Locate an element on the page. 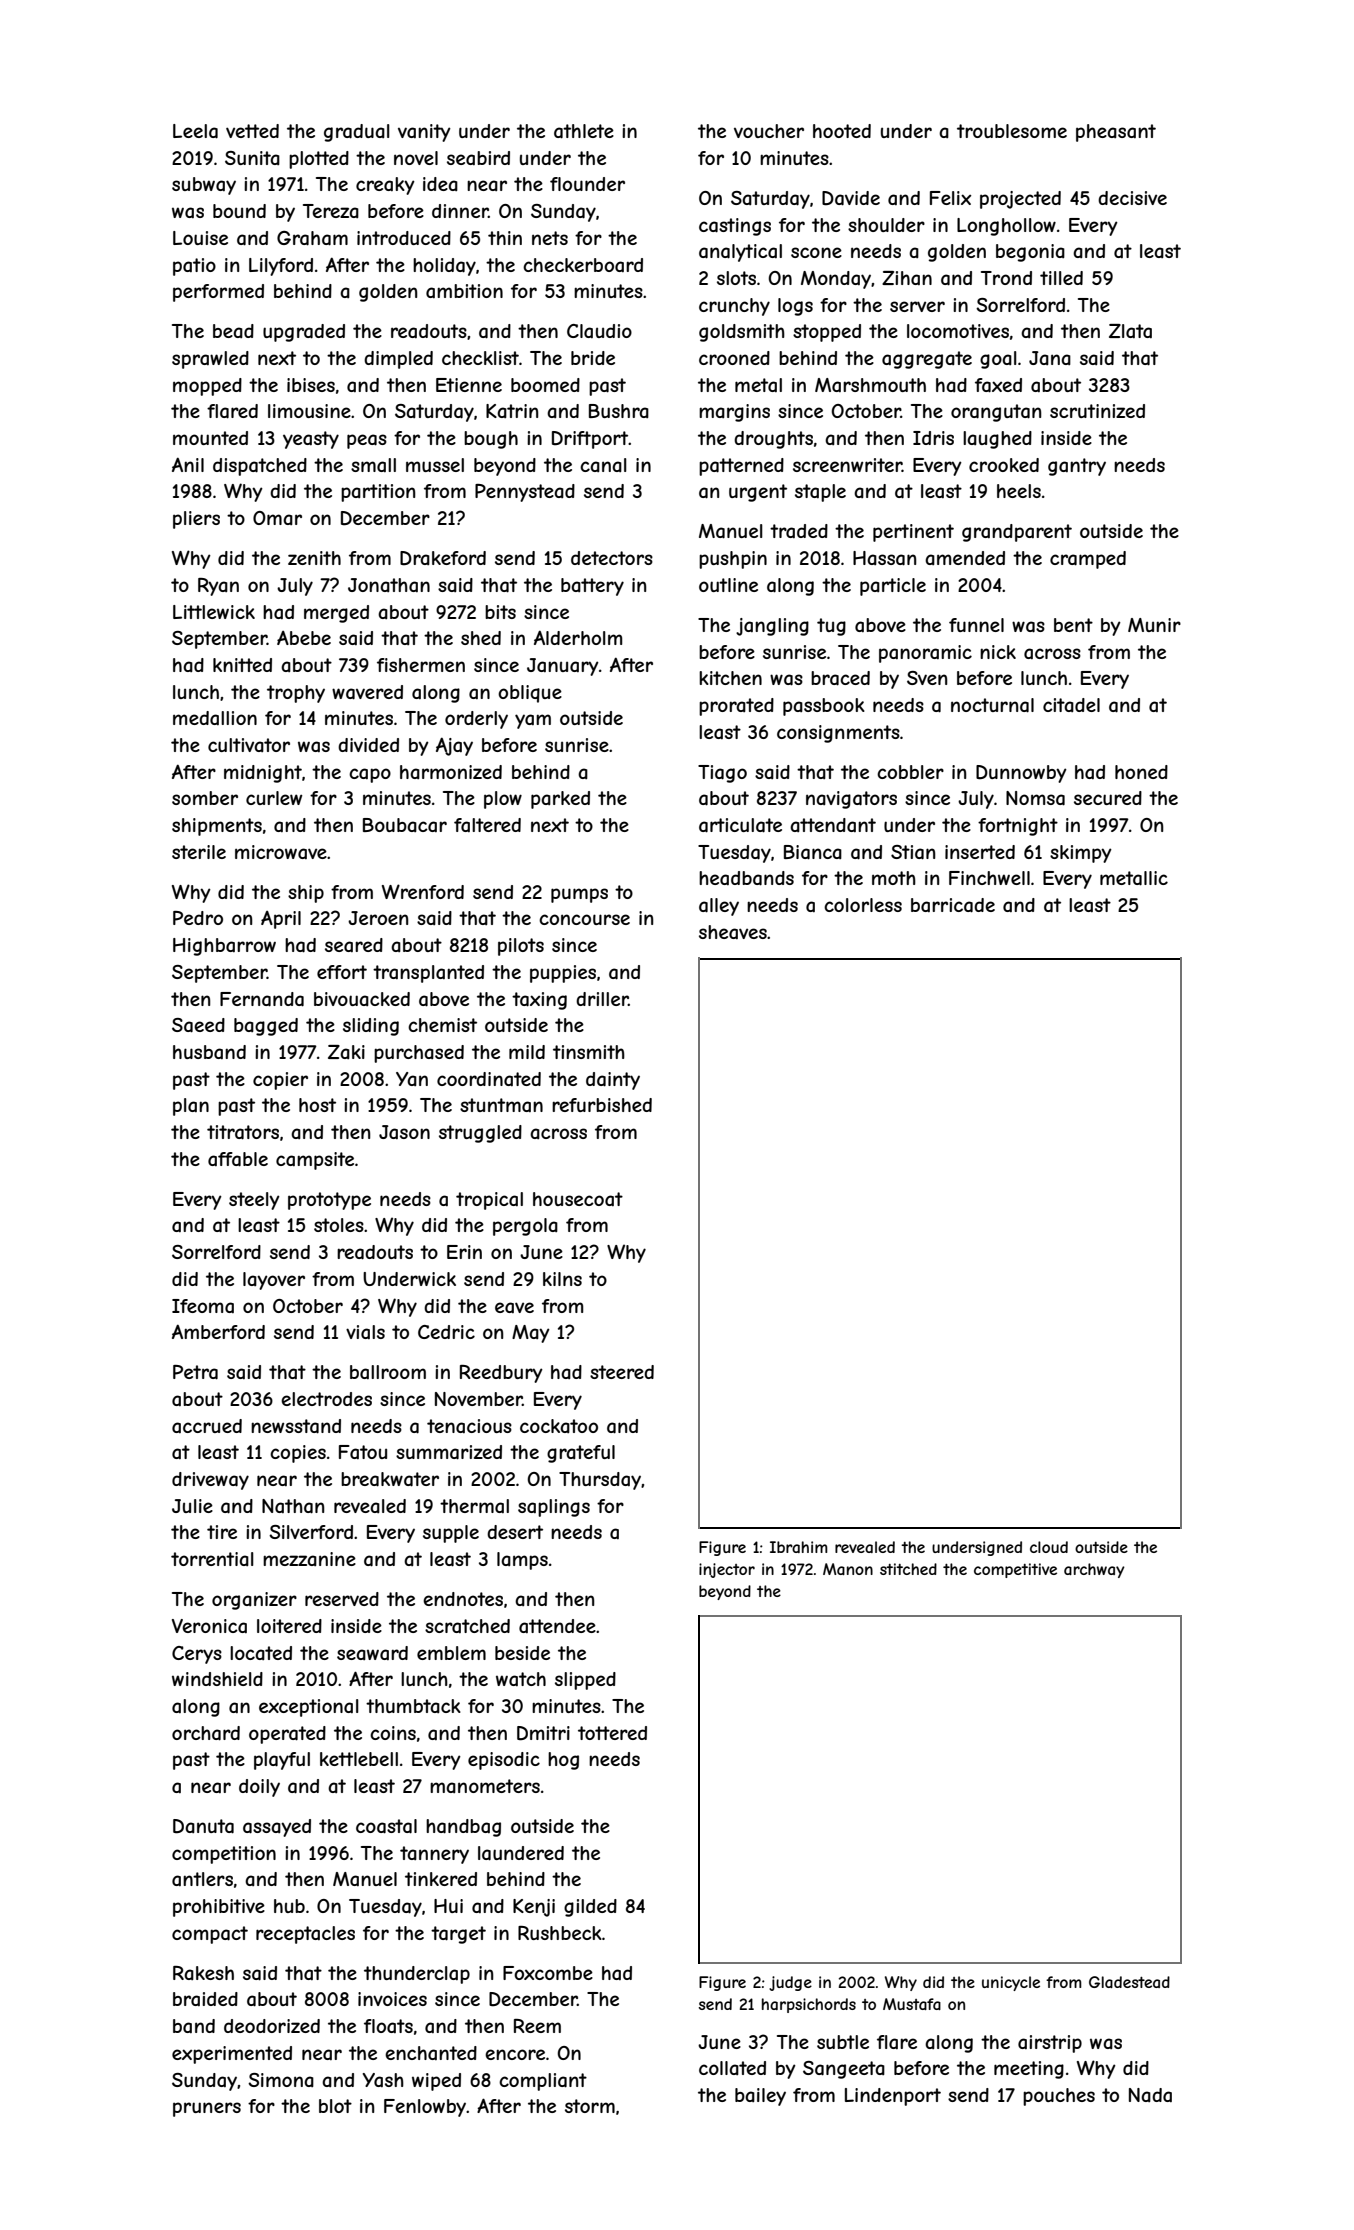 The height and width of the page is (2230, 1354). storm is located at coordinates (590, 2106).
